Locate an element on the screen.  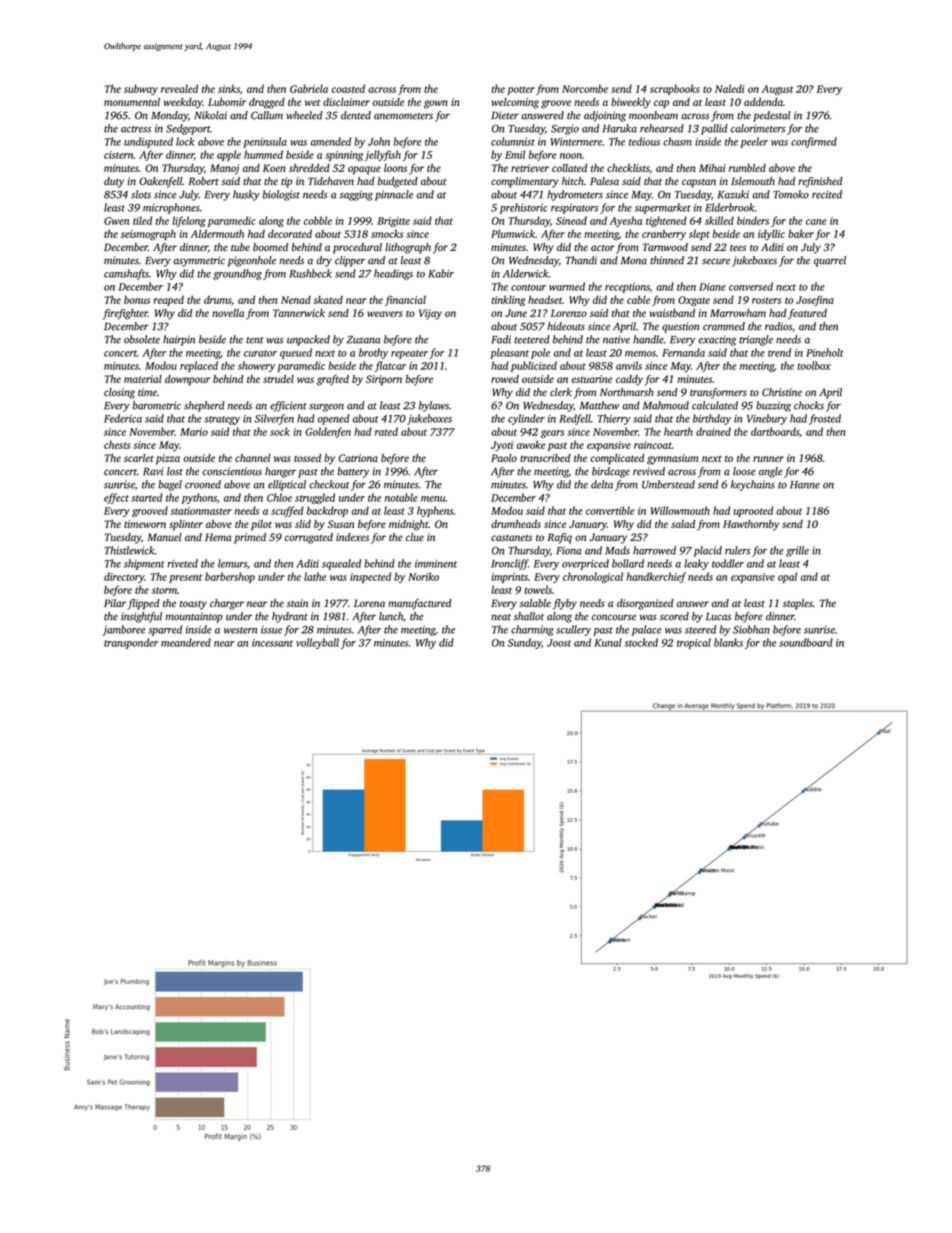
Norcombe is located at coordinates (585, 89).
